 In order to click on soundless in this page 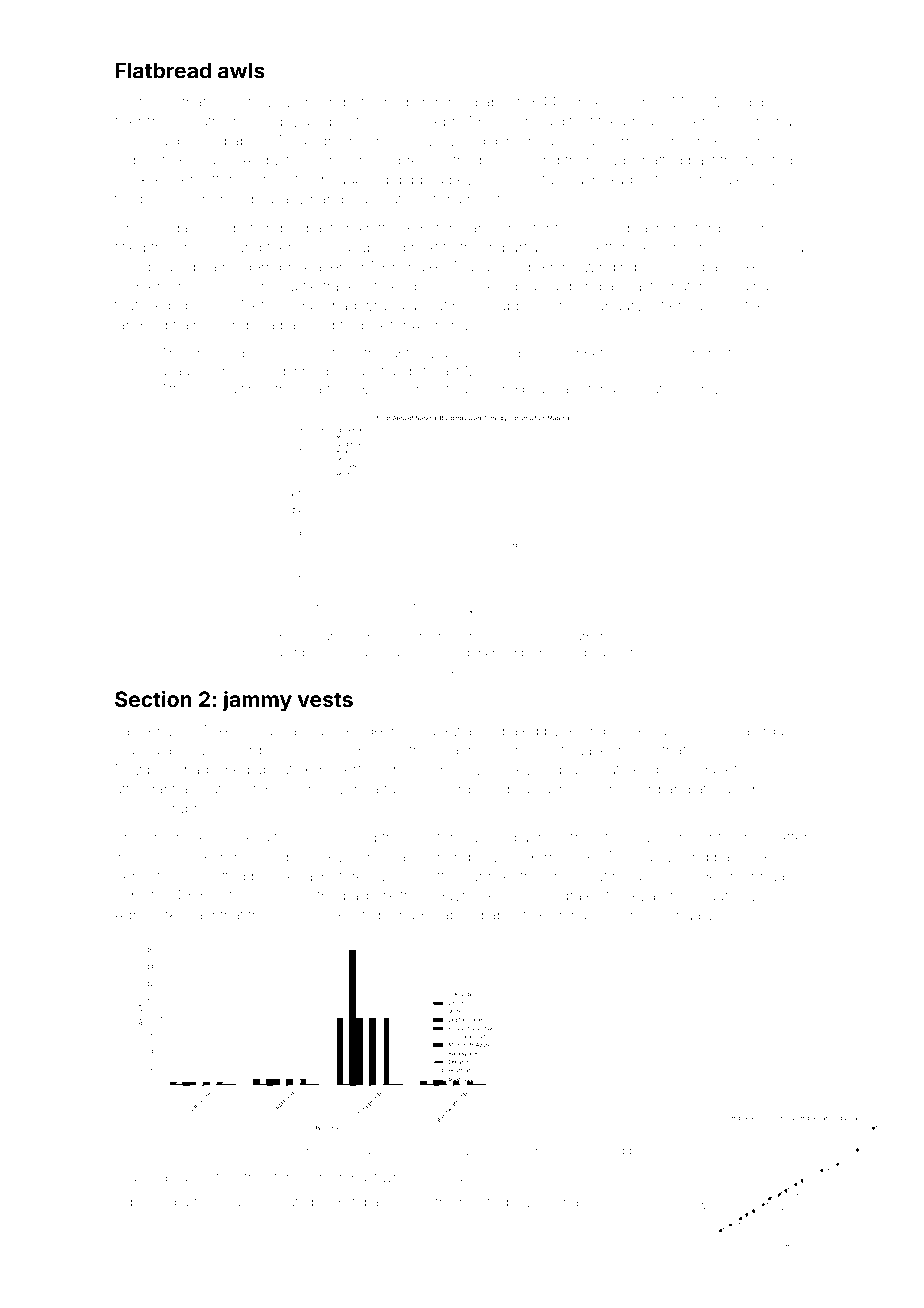, I will do `click(476, 286)`.
